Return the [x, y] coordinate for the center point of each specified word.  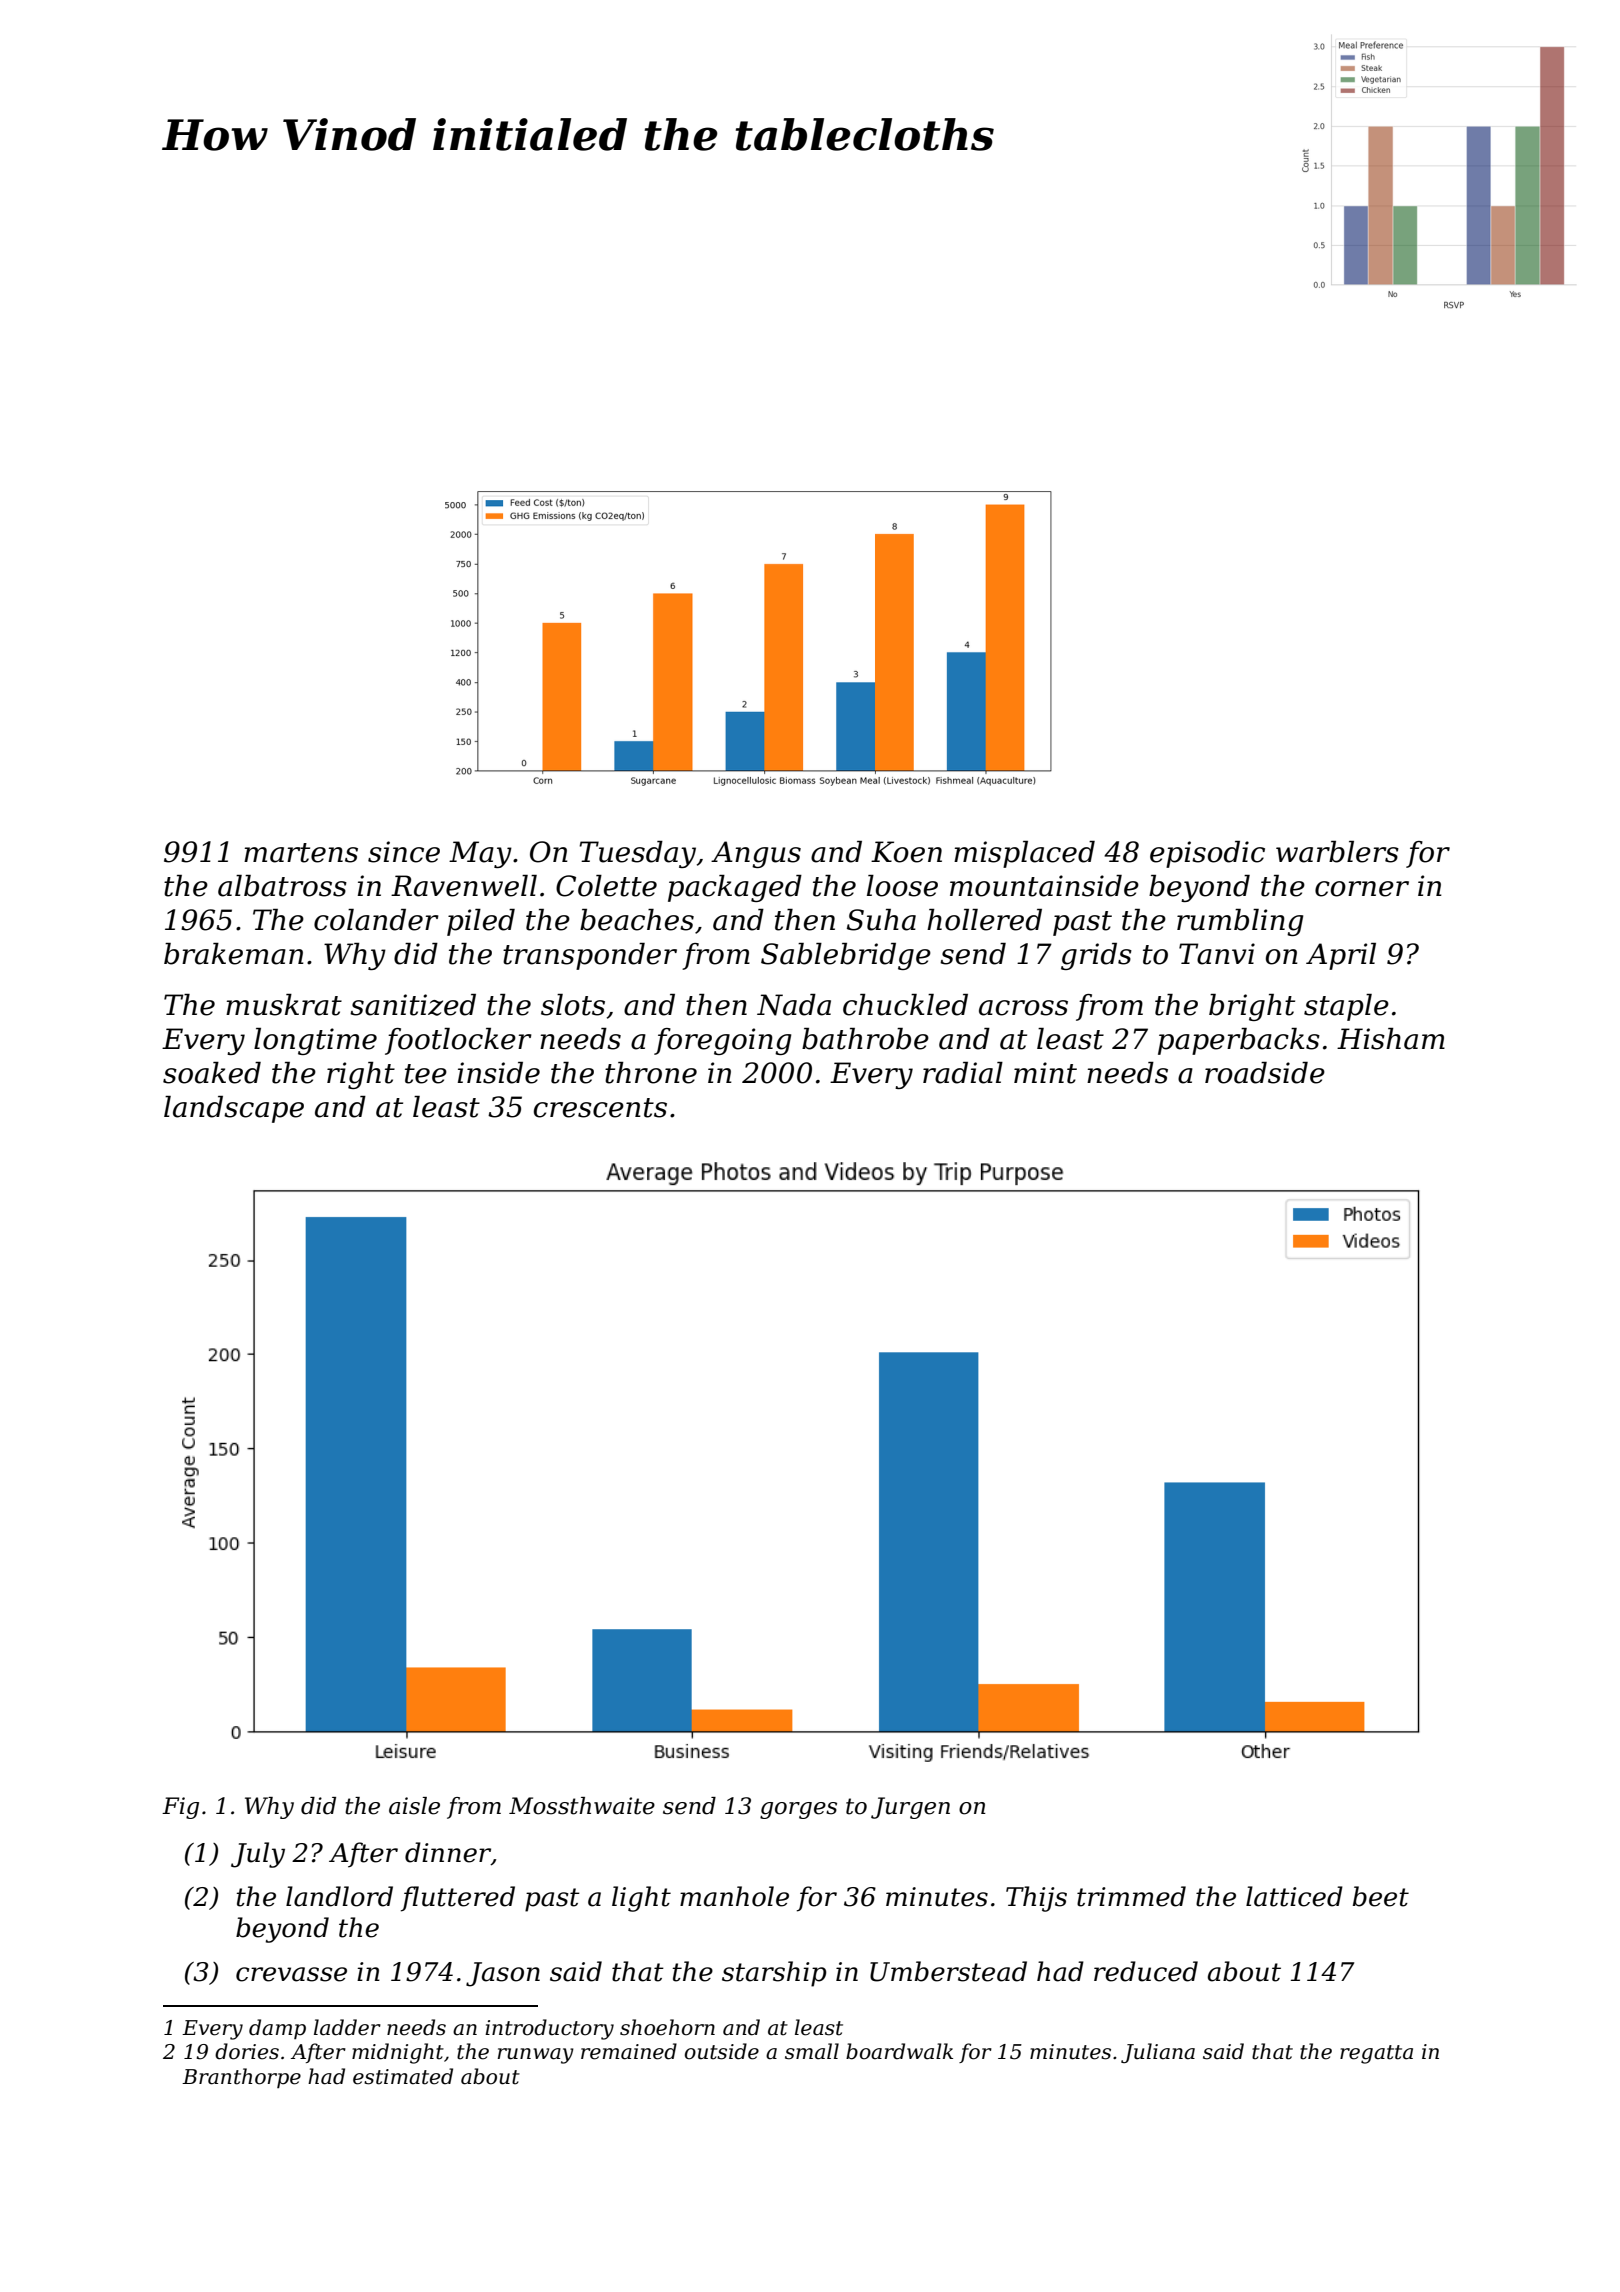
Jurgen [910, 1808]
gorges [798, 1810]
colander [376, 920]
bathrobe [865, 1039]
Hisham [1391, 1039]
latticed [1294, 1896]
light [641, 1899]
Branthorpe [241, 2078]
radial [963, 1073]
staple [1346, 1007]
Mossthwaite [582, 1806]
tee [426, 1074]
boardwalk [899, 2051]
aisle [414, 1806]
